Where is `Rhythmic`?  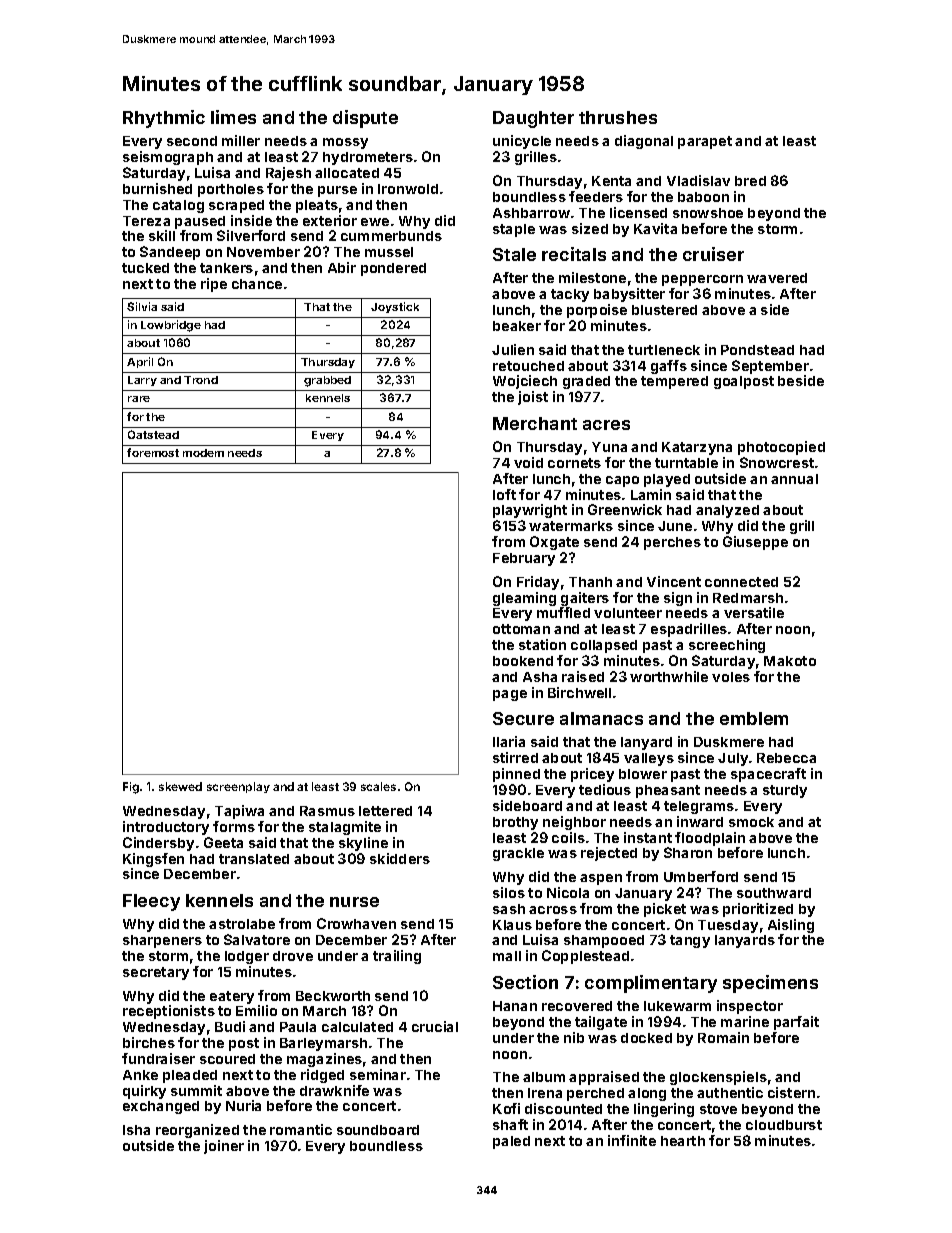
Rhythmic is located at coordinates (164, 119).
